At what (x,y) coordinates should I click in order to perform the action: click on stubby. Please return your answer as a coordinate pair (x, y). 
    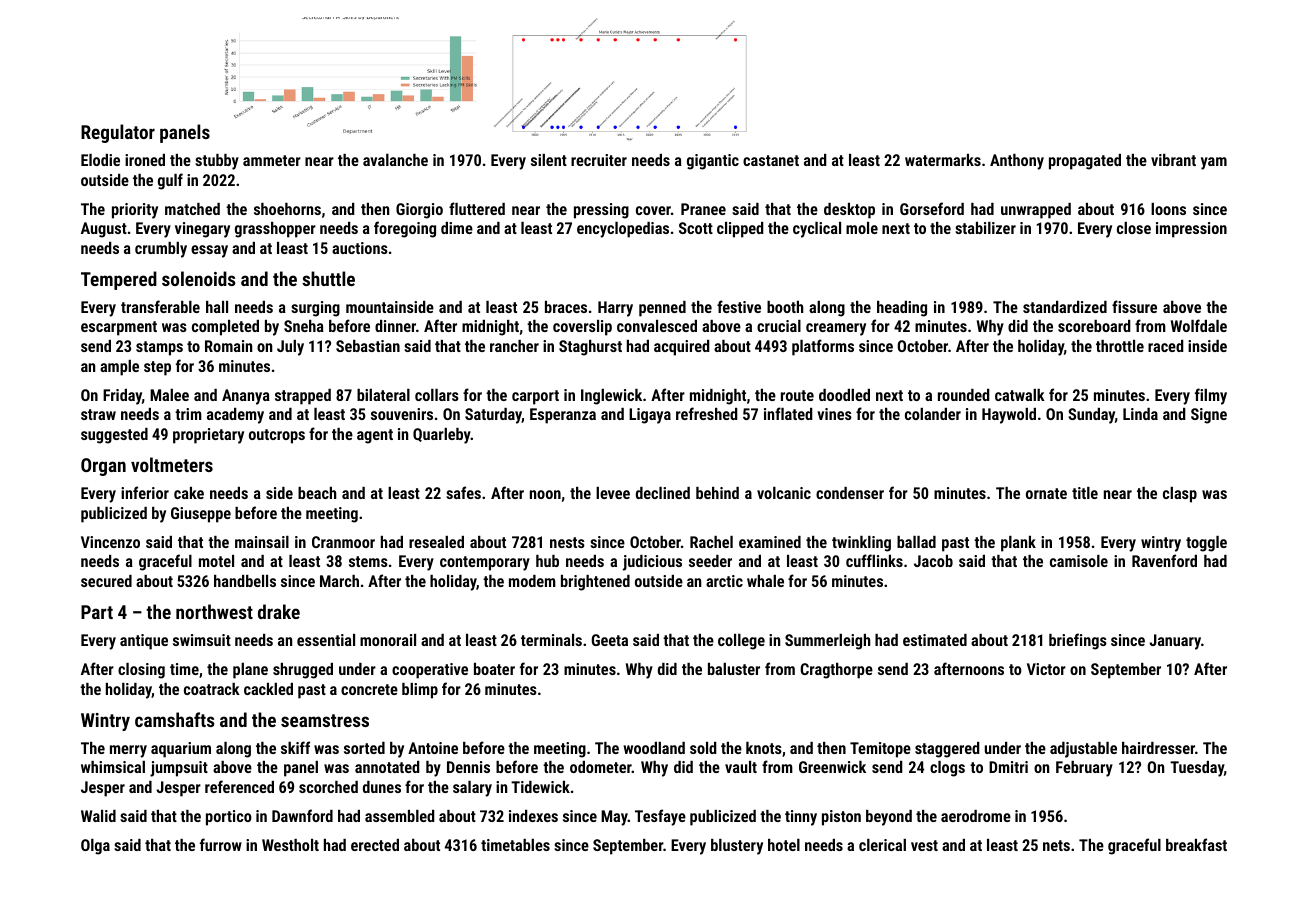
    Looking at the image, I should click on (217, 162).
